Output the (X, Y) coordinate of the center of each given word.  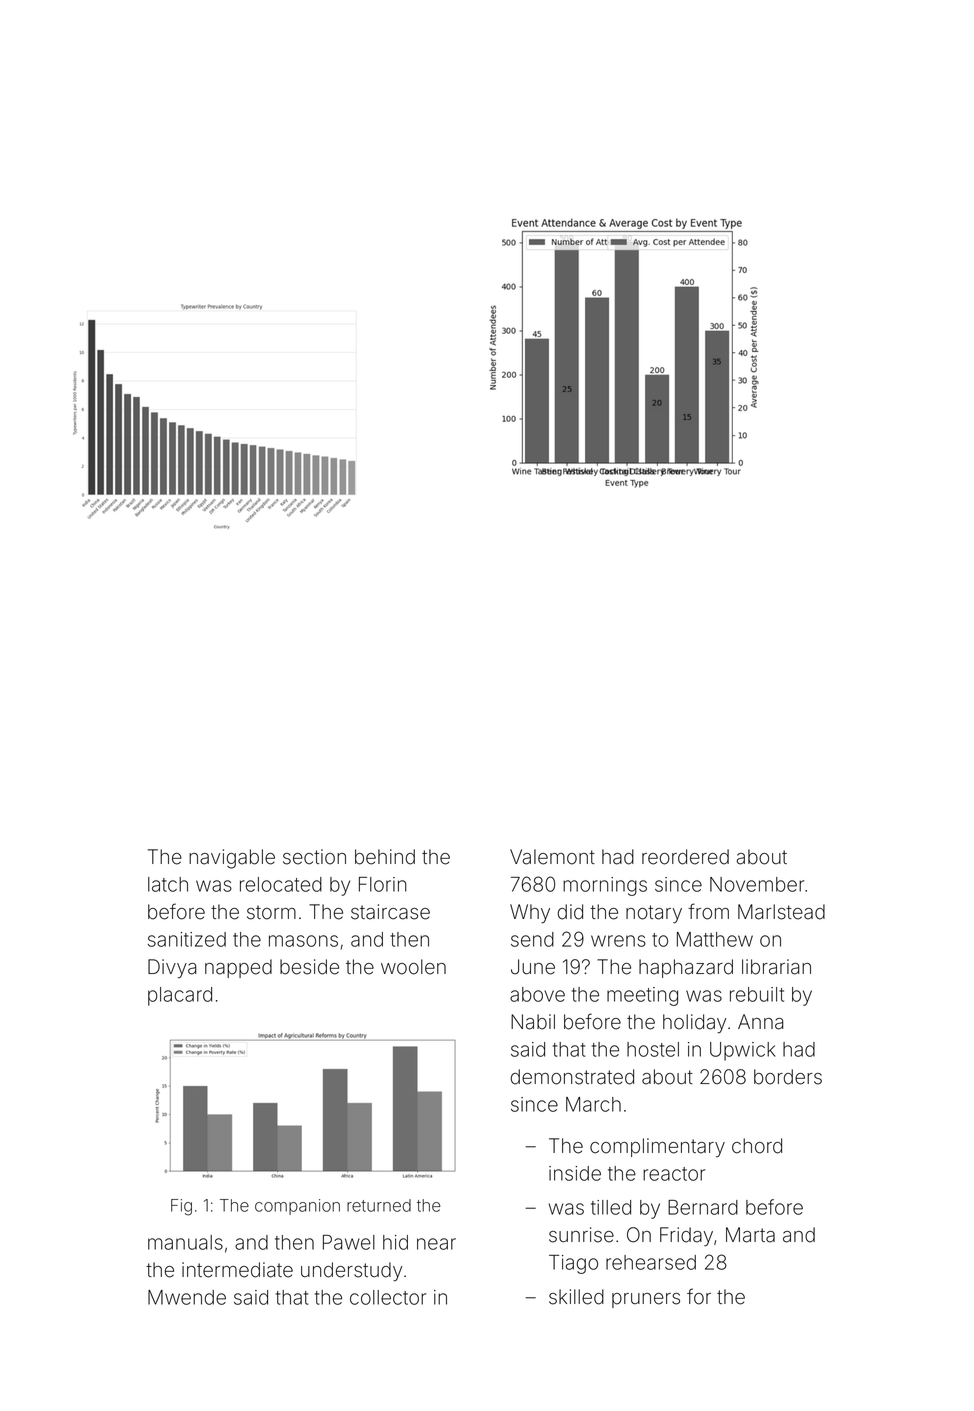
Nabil (533, 1022)
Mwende (187, 1297)
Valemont (552, 857)
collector (388, 1297)
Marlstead (781, 912)
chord (757, 1146)
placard (180, 996)
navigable (232, 859)
